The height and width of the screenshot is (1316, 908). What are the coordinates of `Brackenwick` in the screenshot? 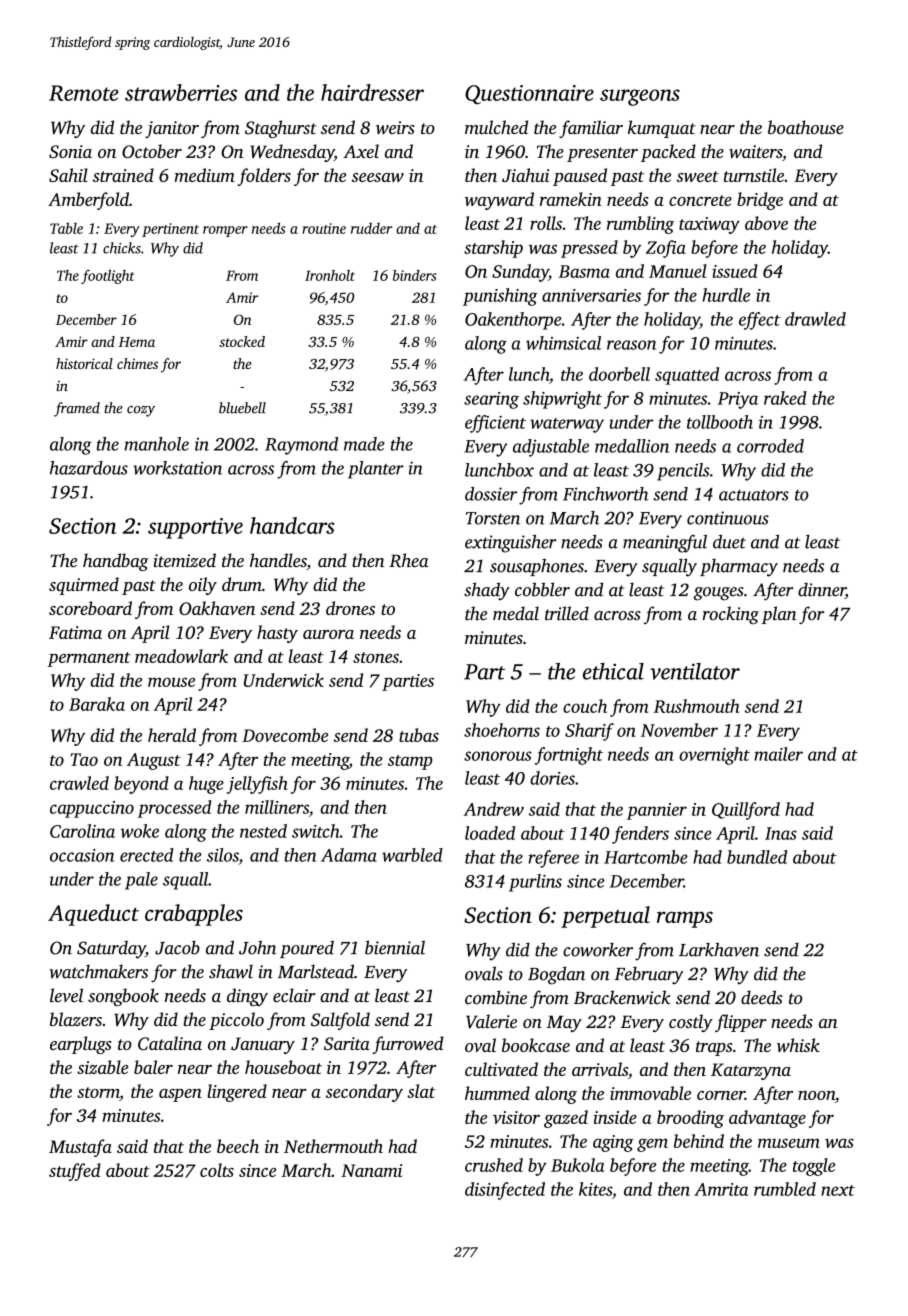 It's located at (622, 997).
